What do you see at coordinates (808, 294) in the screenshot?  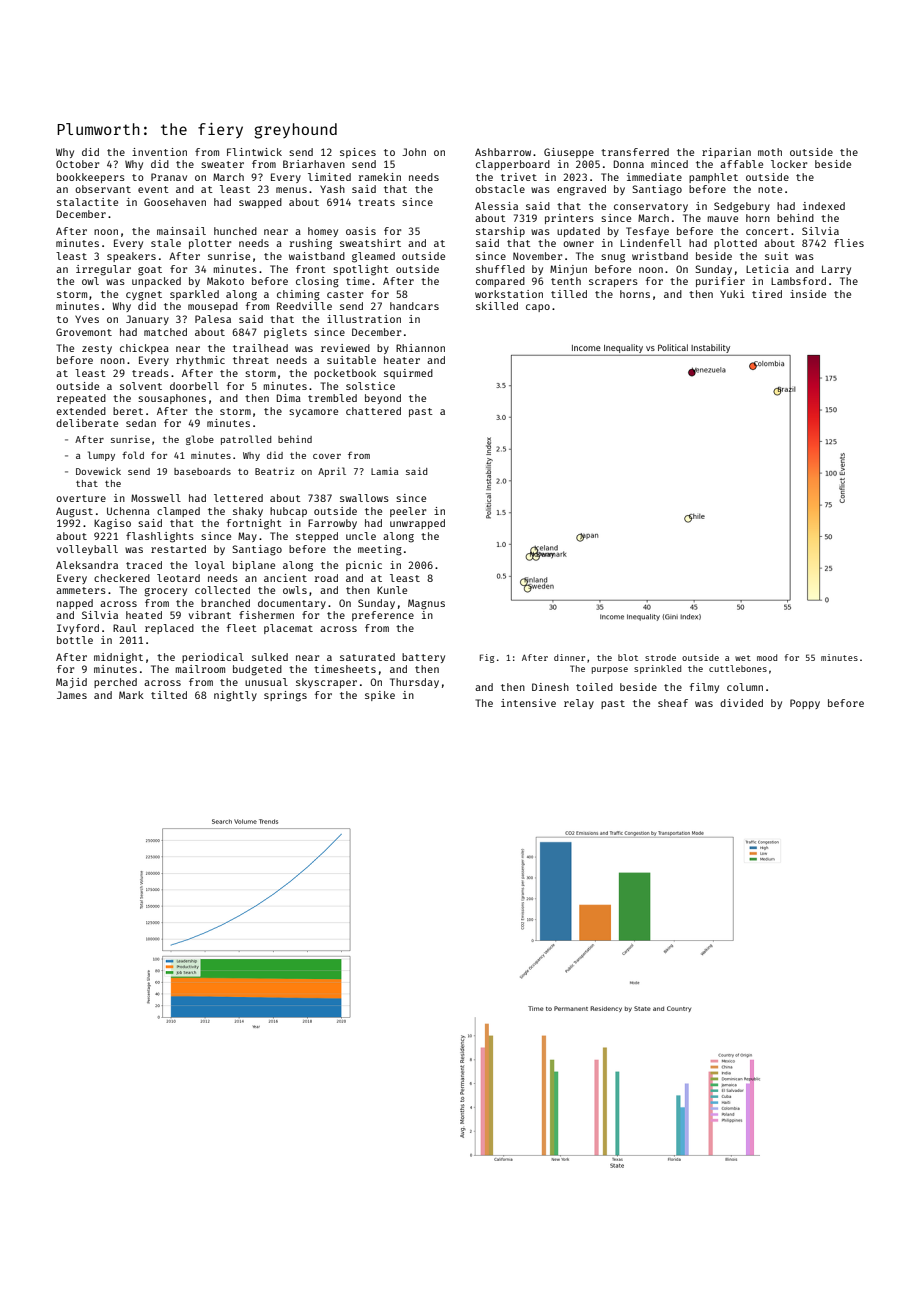 I see `inside` at bounding box center [808, 294].
